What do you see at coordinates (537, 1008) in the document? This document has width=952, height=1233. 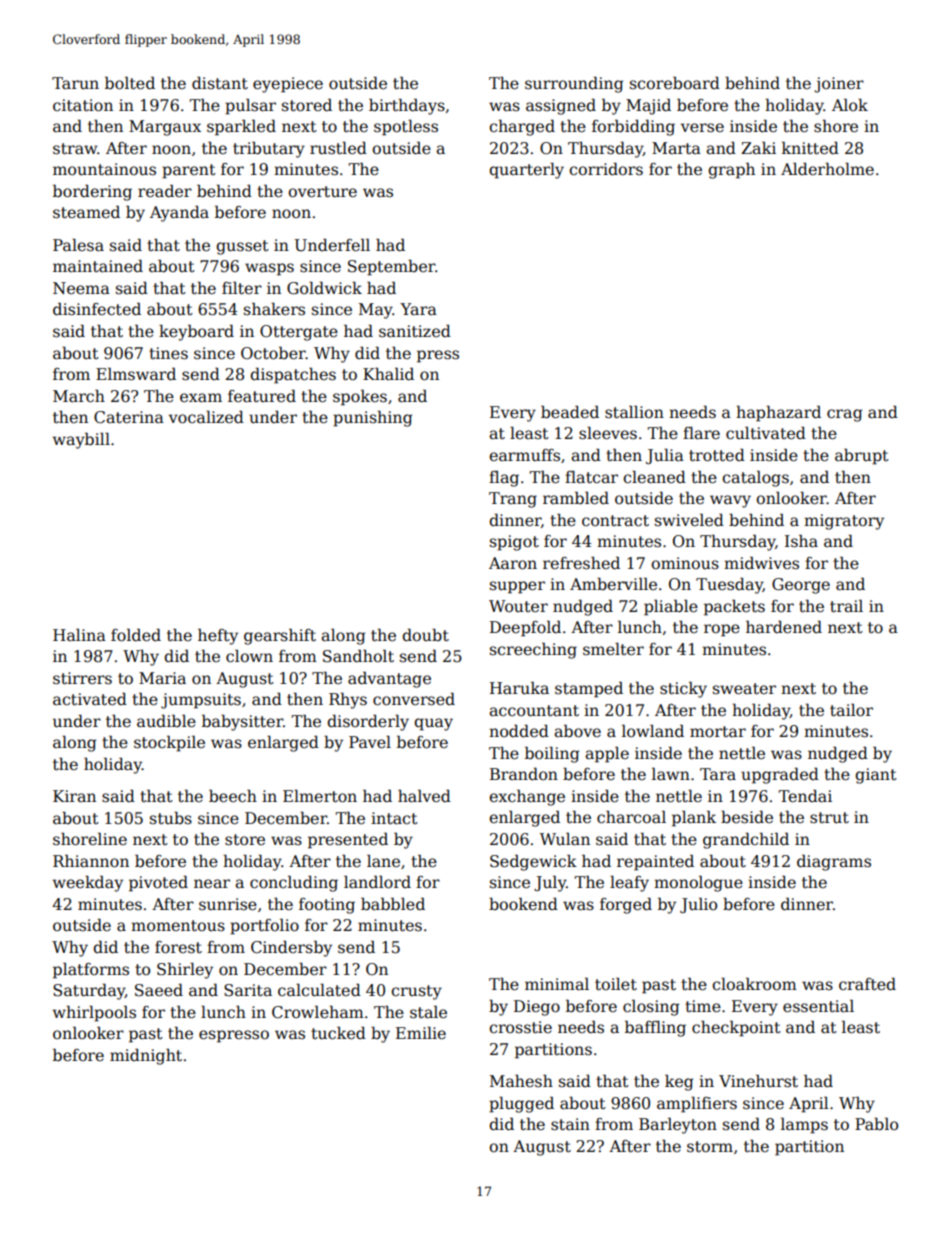 I see `Diego` at bounding box center [537, 1008].
